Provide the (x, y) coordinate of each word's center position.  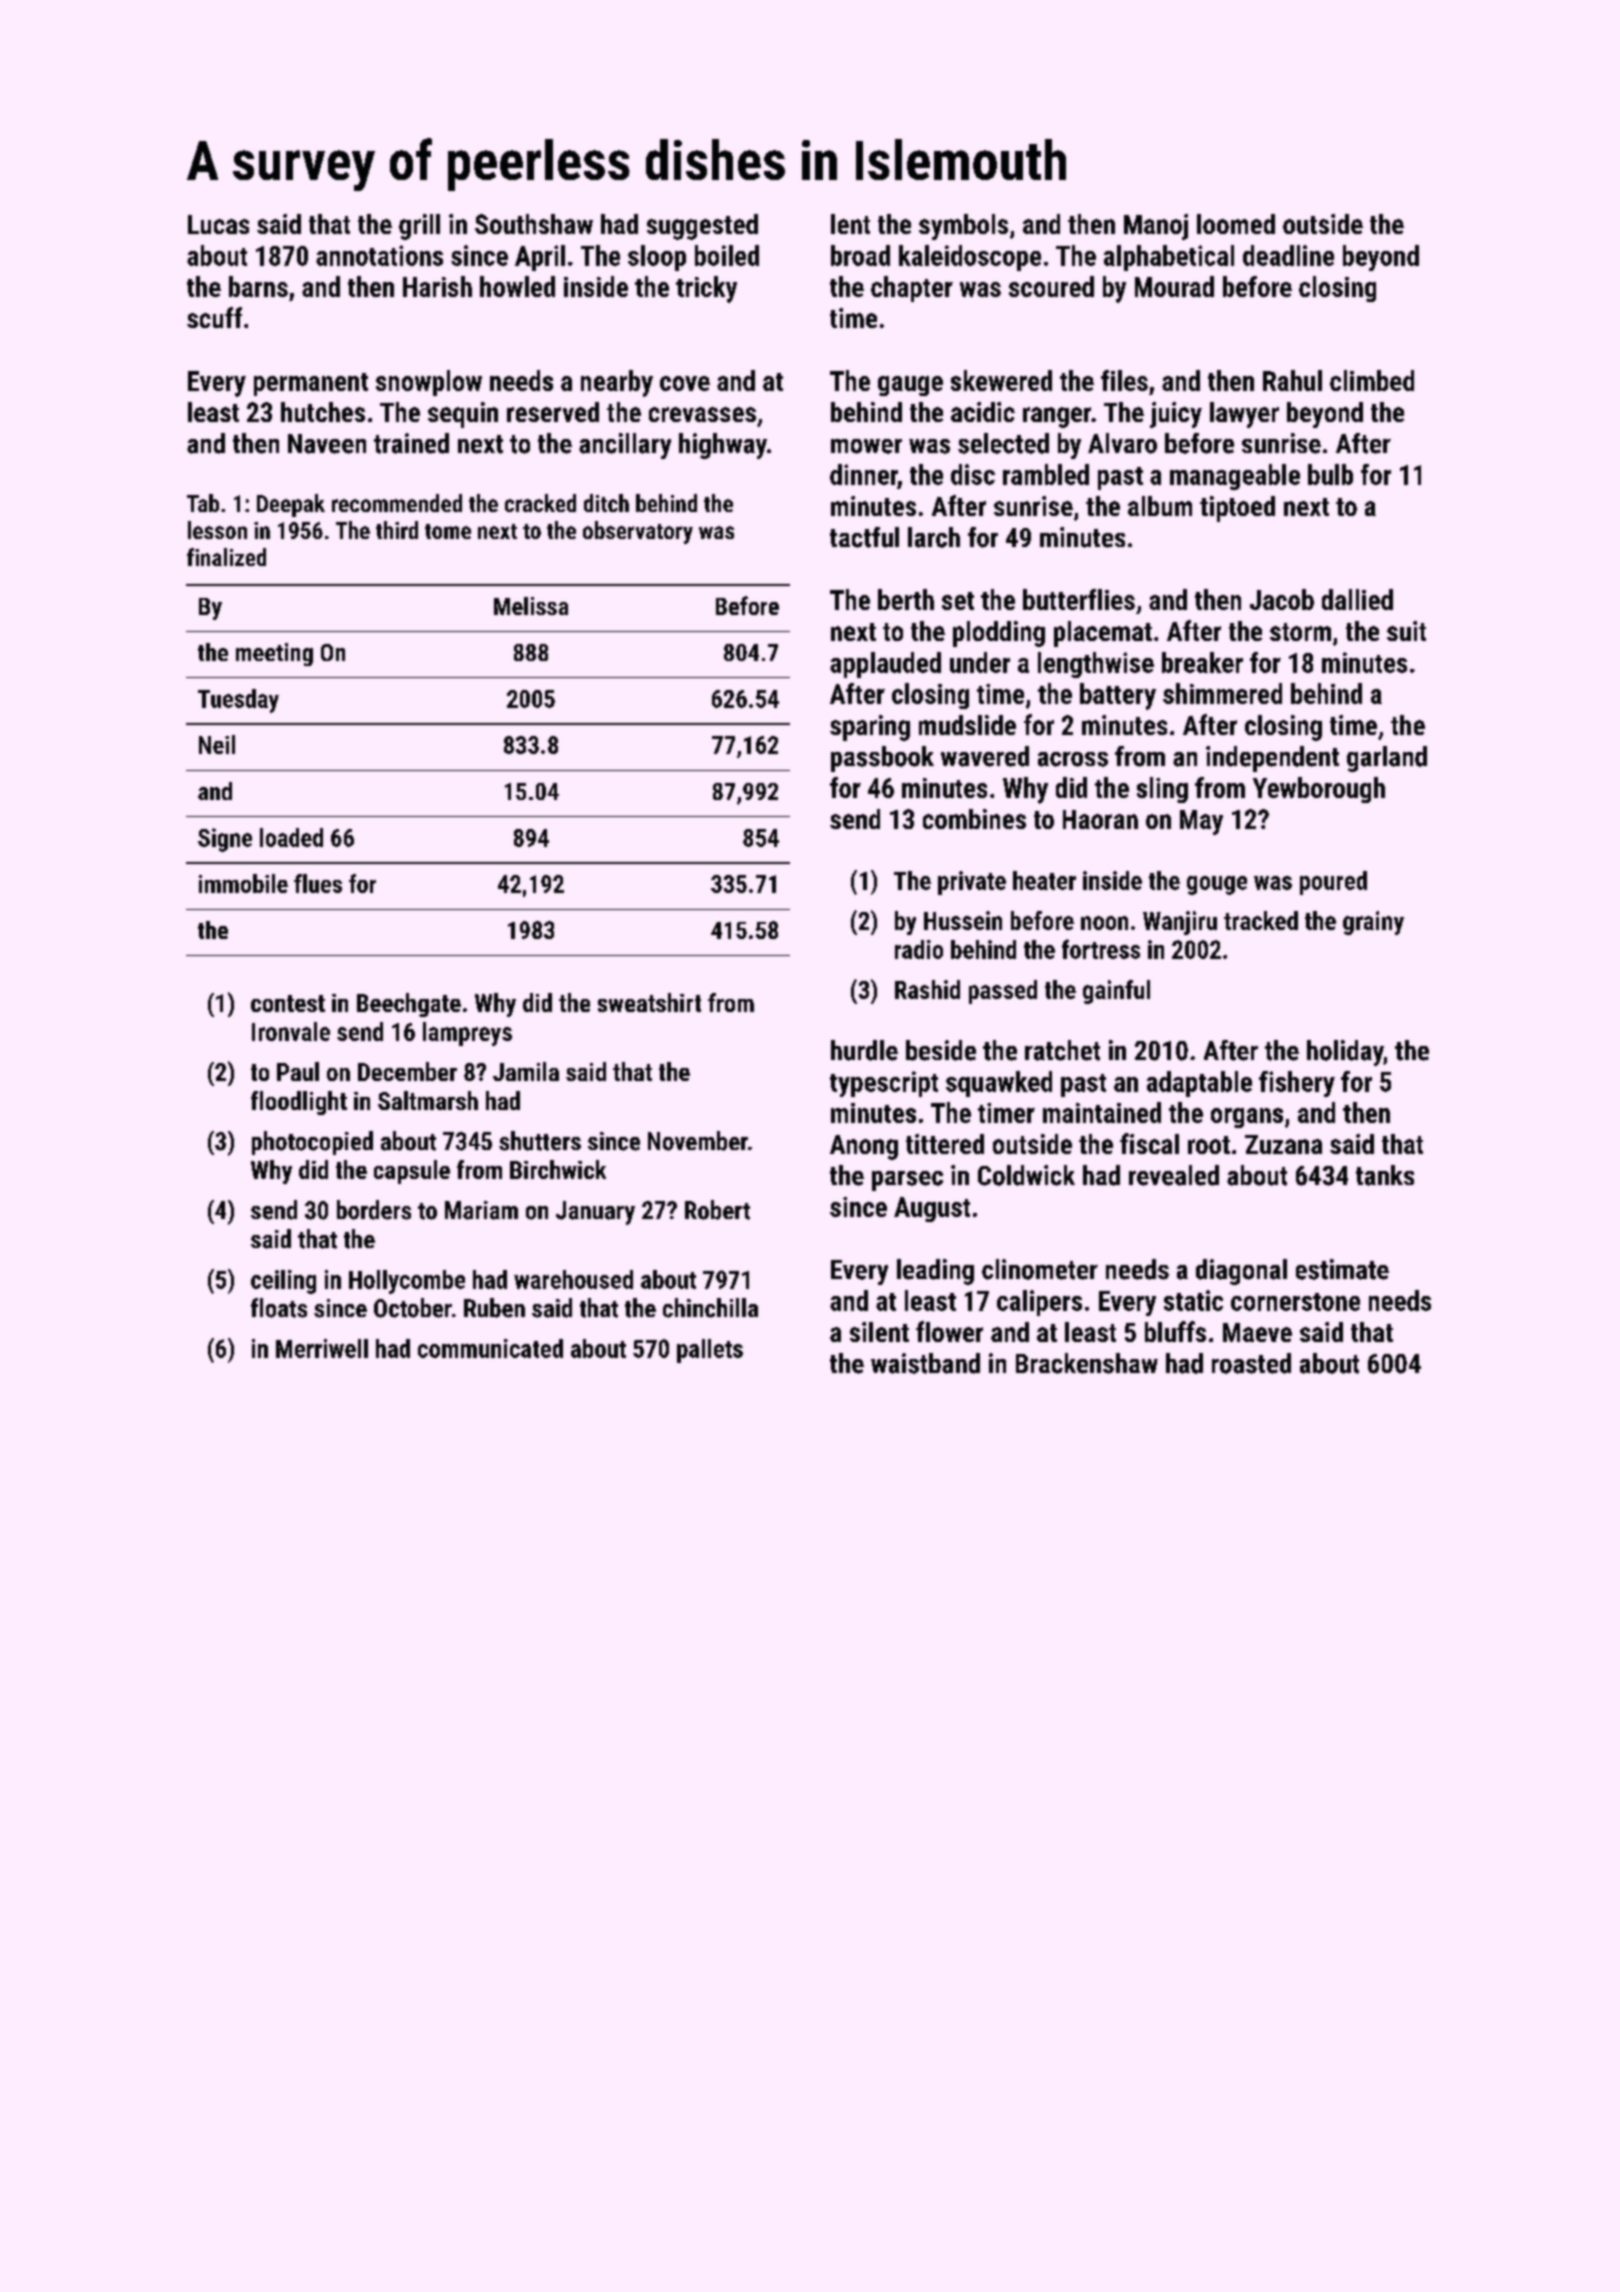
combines (974, 819)
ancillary (625, 446)
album (1160, 506)
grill (419, 227)
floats (279, 1308)
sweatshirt (649, 1002)
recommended (397, 503)
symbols (963, 227)
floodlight (299, 1103)
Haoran (1100, 819)
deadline (1288, 255)
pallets (710, 1351)
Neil (217, 744)
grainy (1373, 923)
